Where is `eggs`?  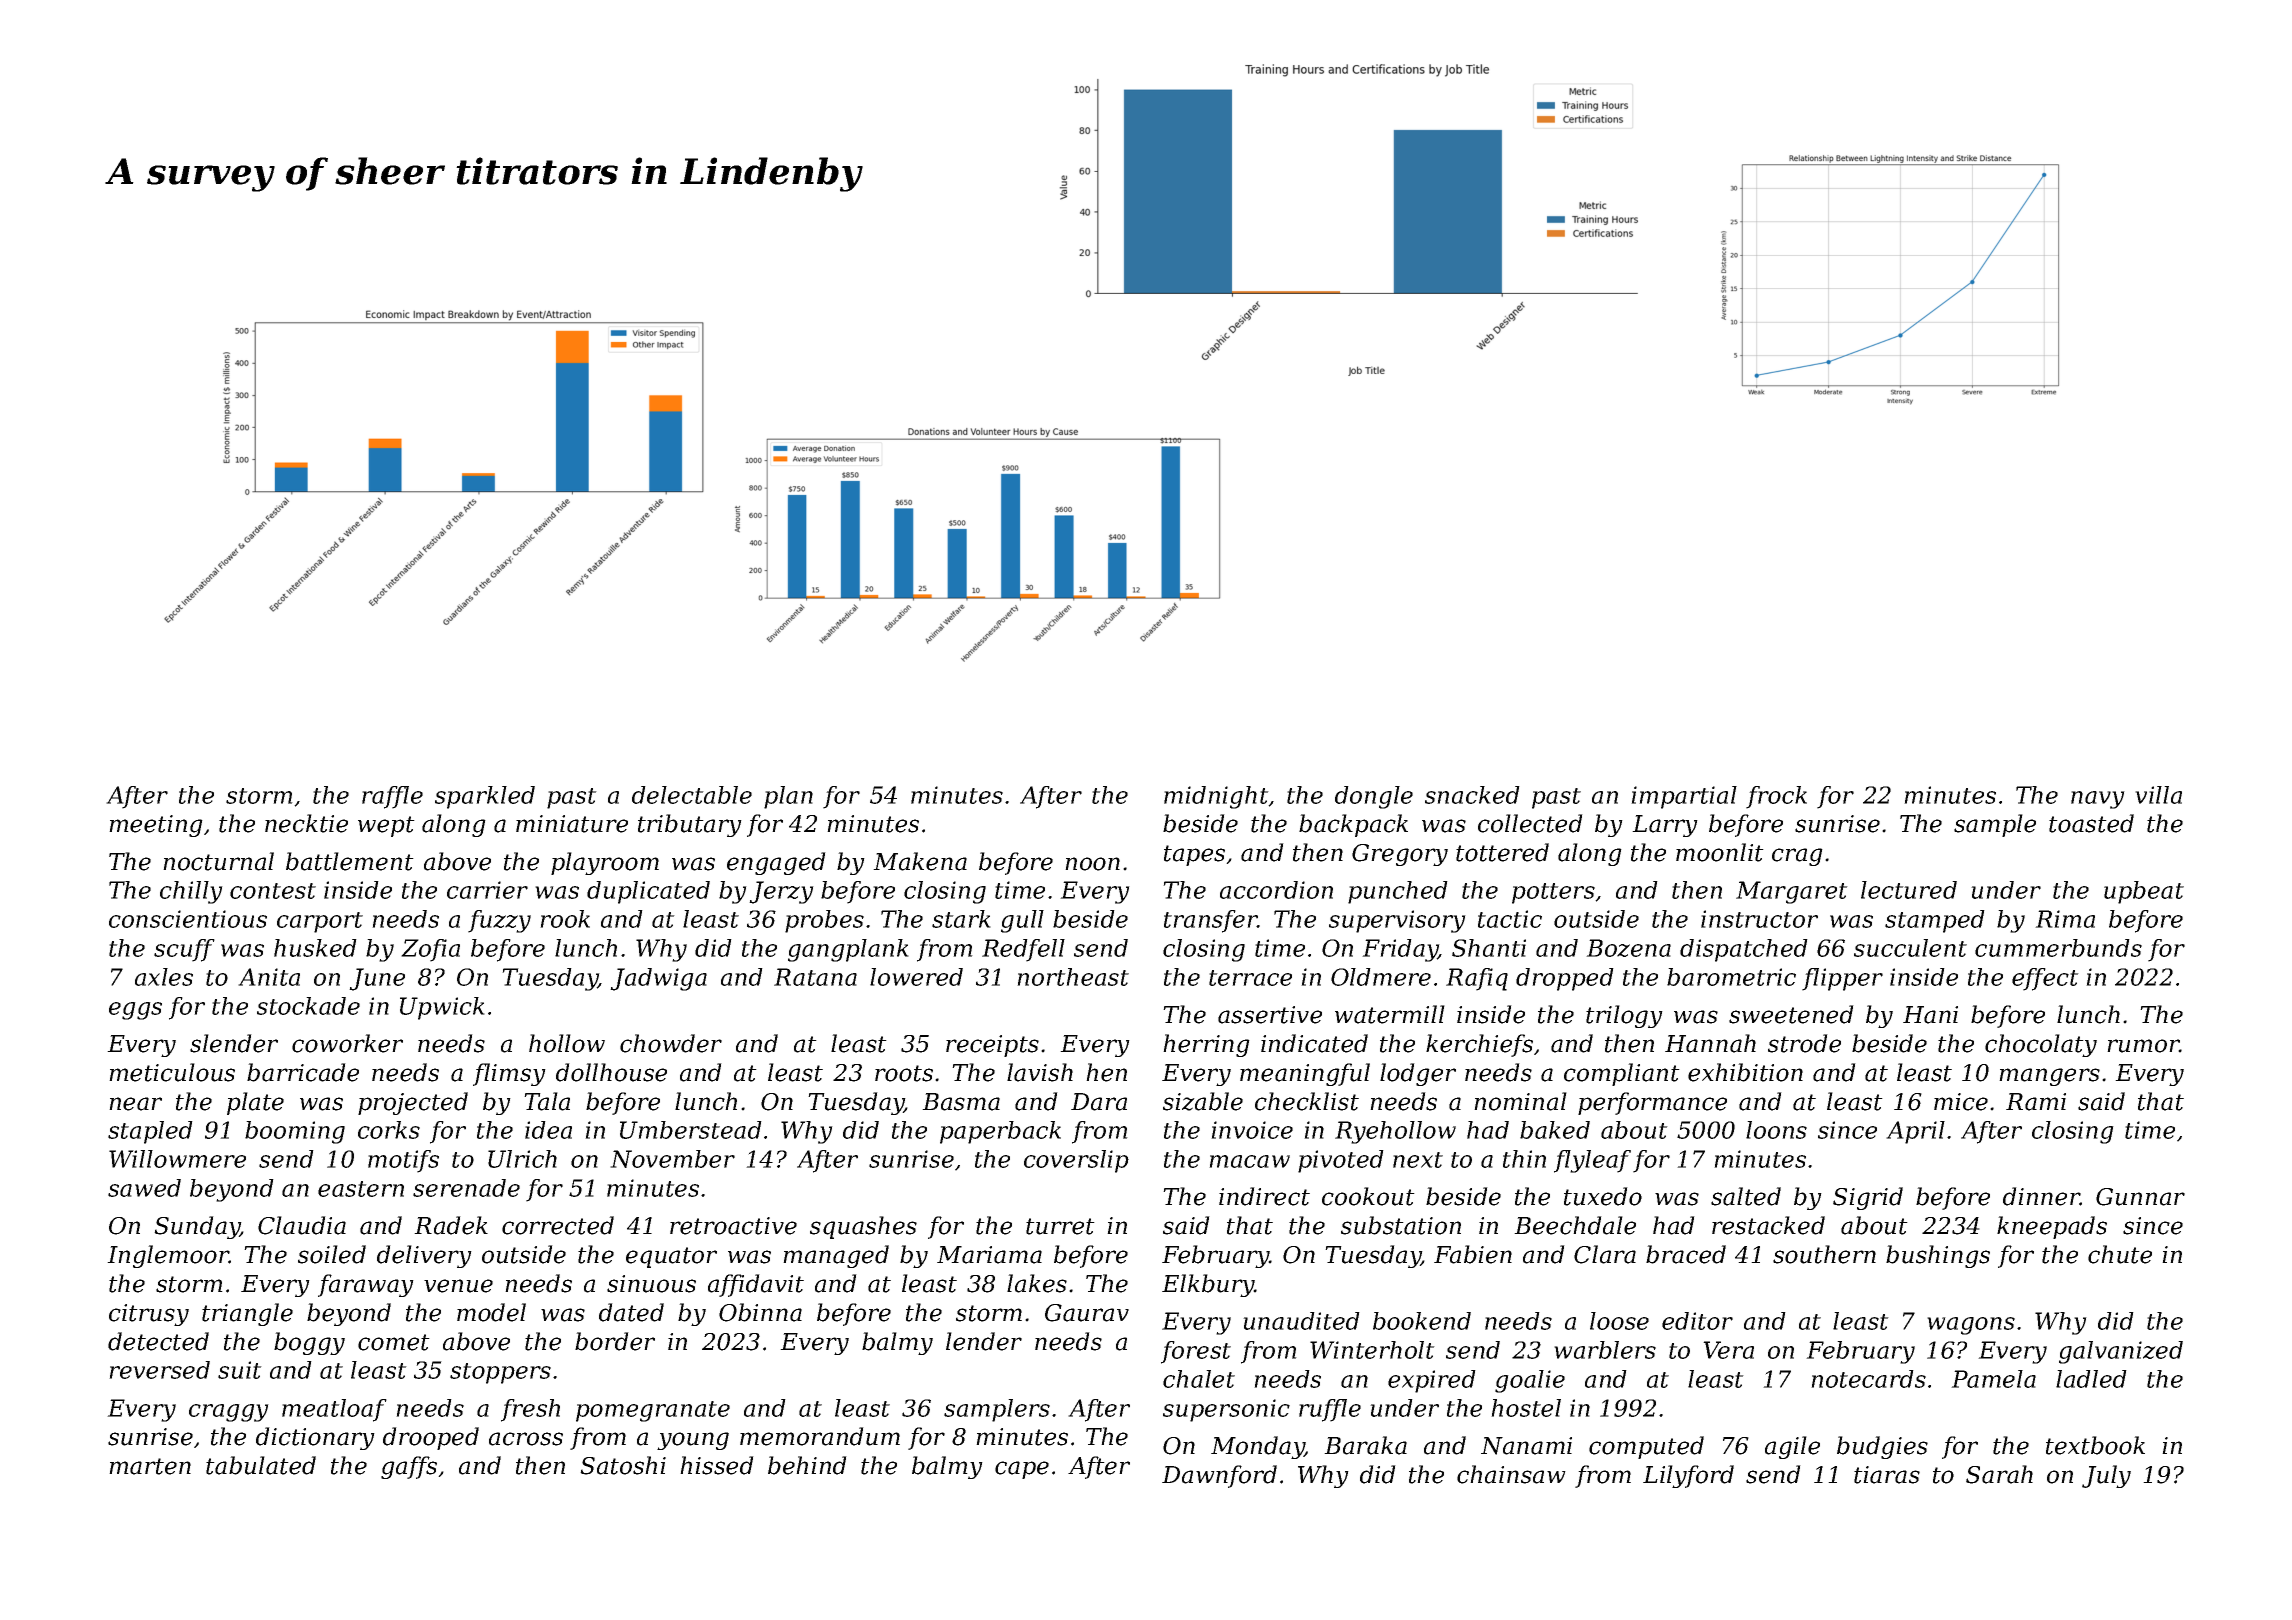
eggs is located at coordinates (135, 1011).
